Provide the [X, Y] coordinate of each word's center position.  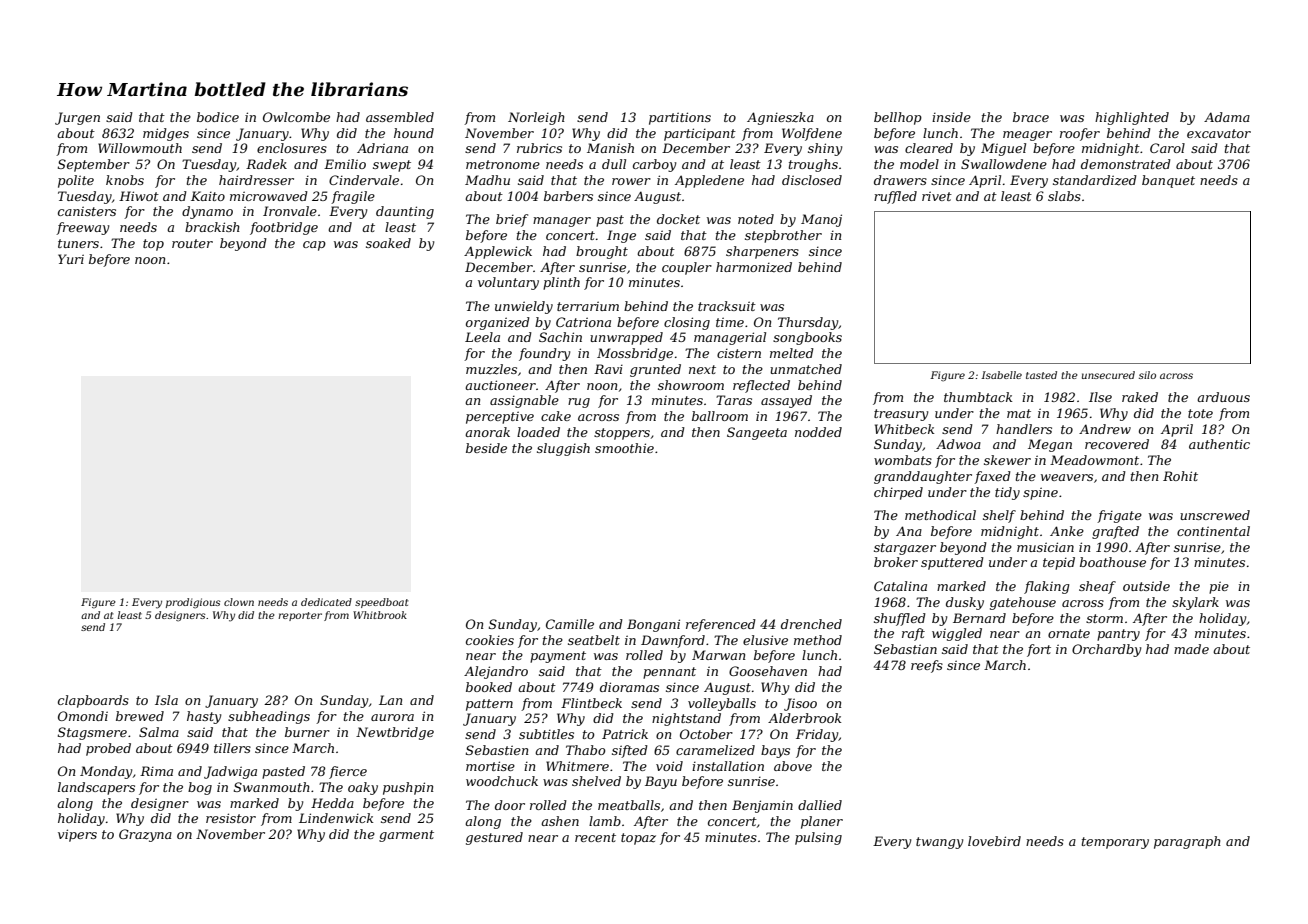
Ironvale [290, 211]
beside [486, 448]
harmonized [754, 267]
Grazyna [145, 835]
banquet [1168, 181]
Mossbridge [635, 354]
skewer [1007, 460]
